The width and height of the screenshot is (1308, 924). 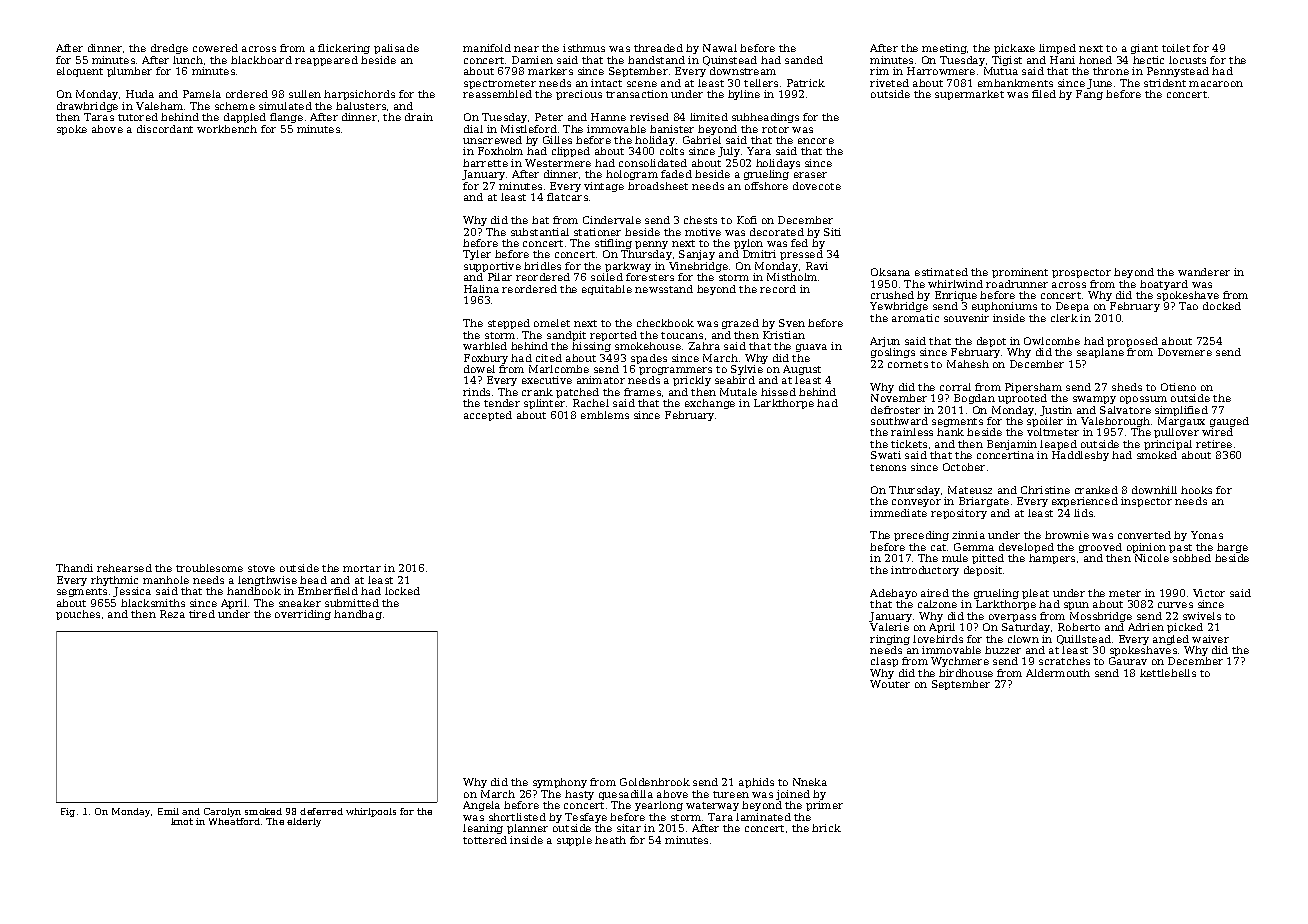 I want to click on Thandi, so click(x=74, y=568).
